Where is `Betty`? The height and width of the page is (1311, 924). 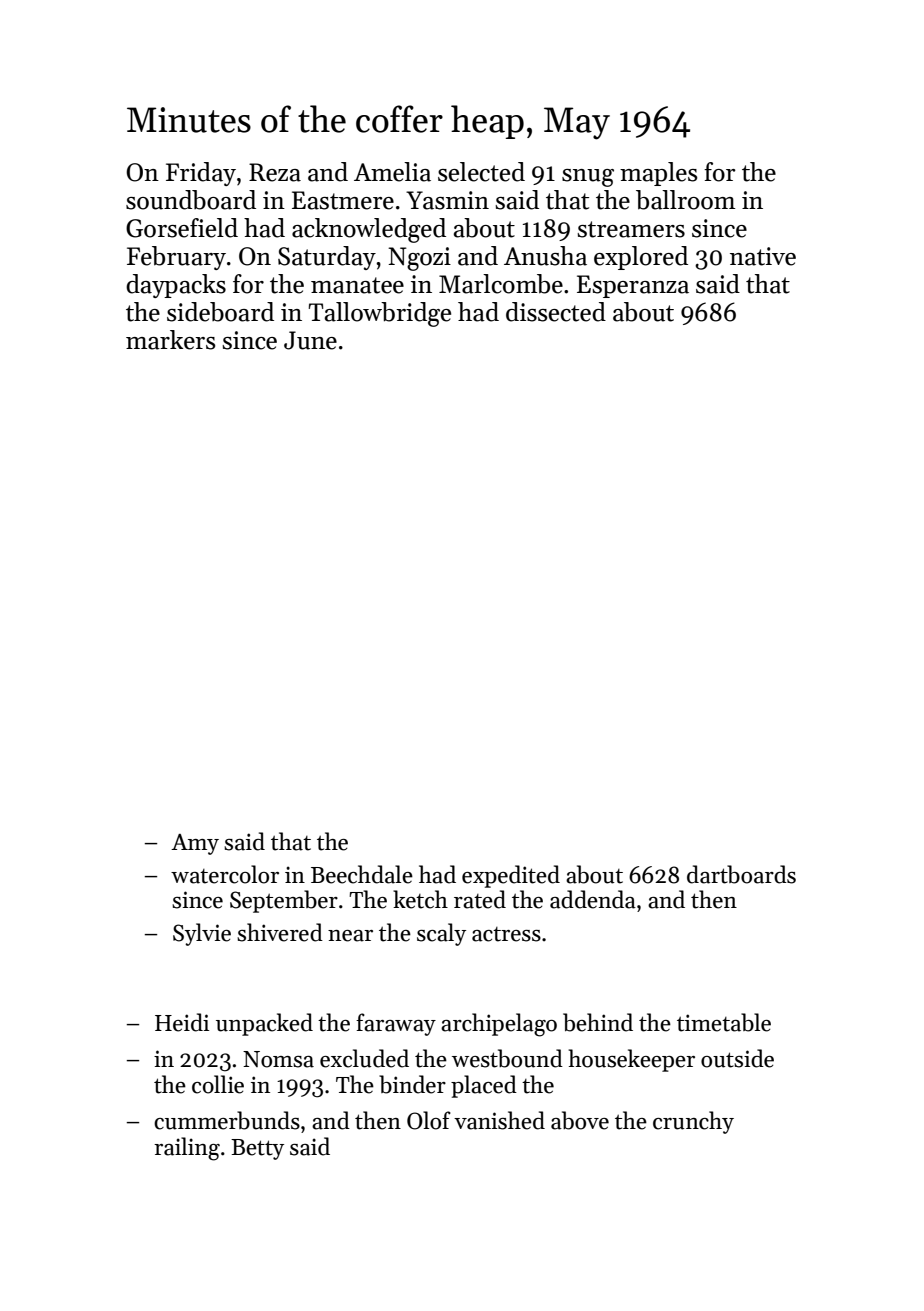
Betty is located at coordinates (257, 1149).
